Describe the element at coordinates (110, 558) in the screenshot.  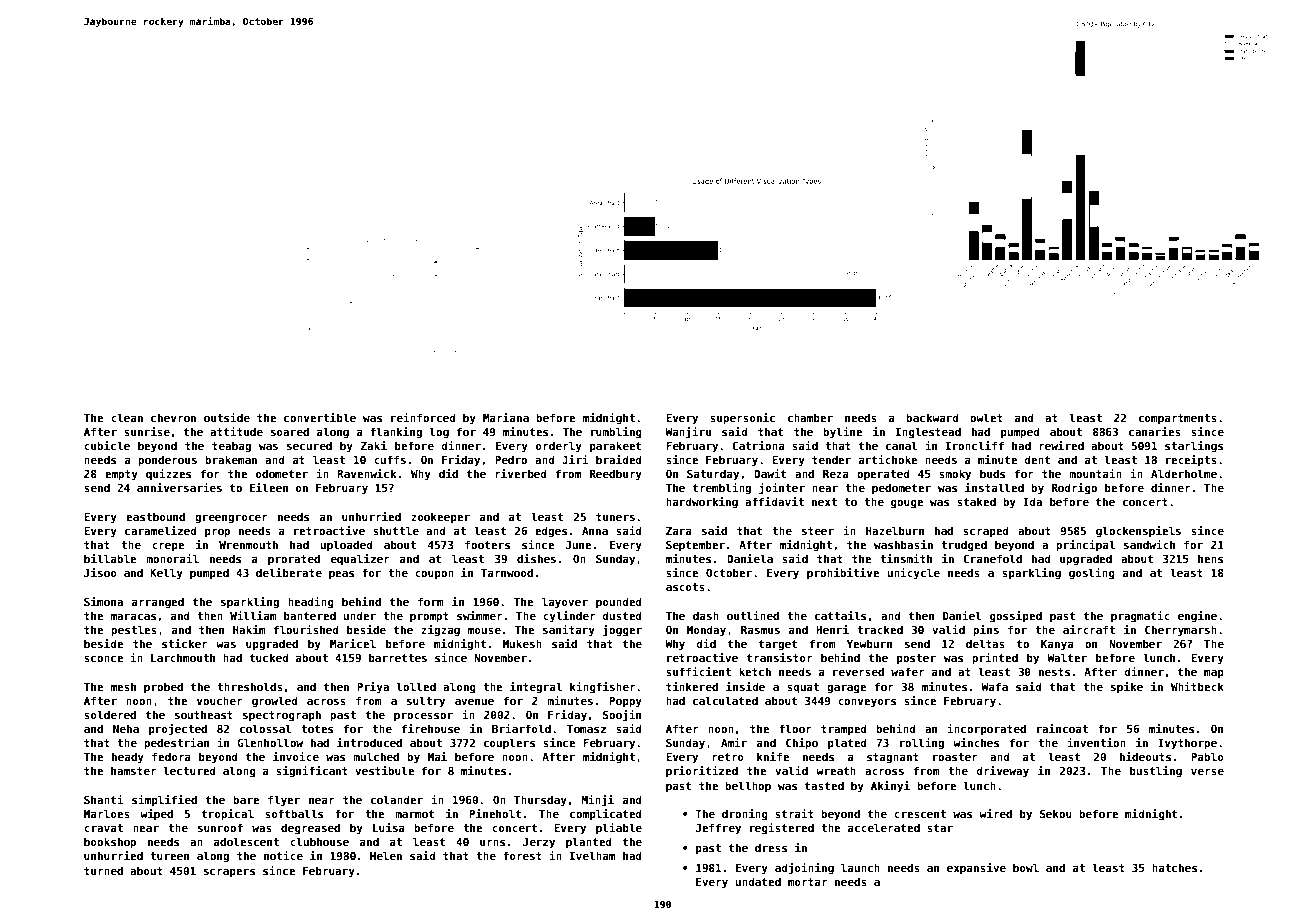
I see `billable` at that location.
